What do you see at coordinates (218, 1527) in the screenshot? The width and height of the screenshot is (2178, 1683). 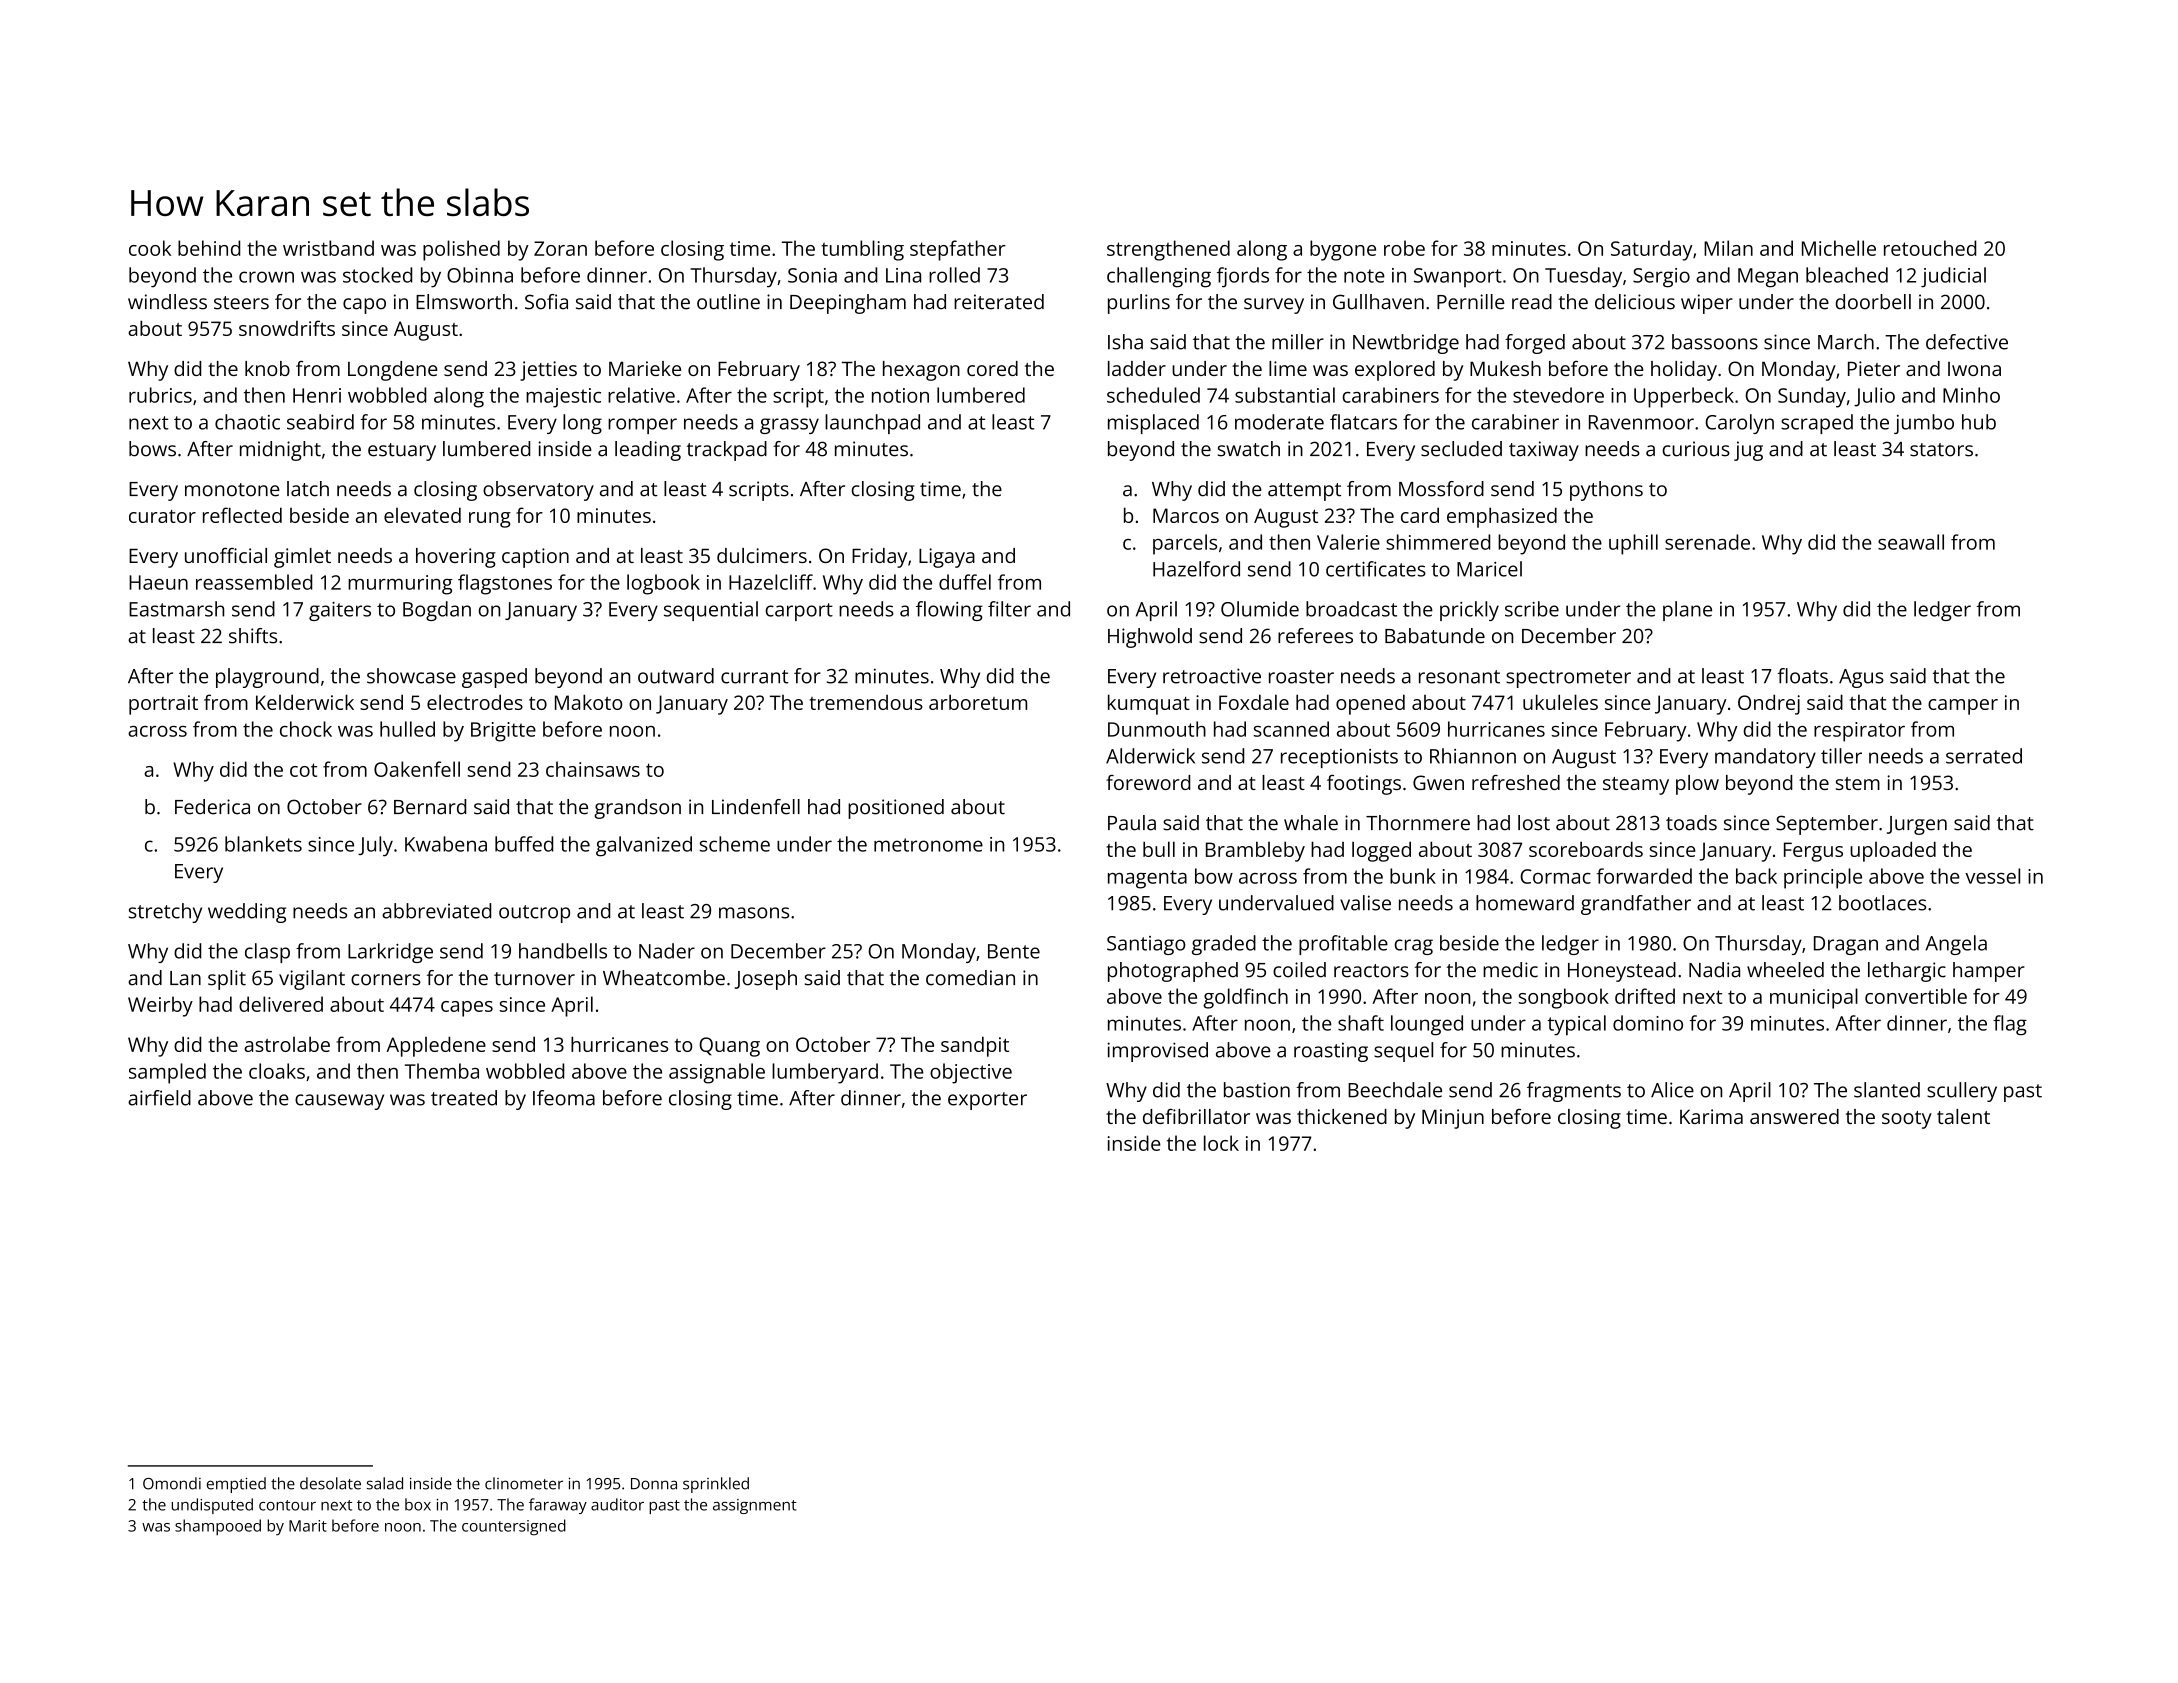 I see `shampooed` at bounding box center [218, 1527].
